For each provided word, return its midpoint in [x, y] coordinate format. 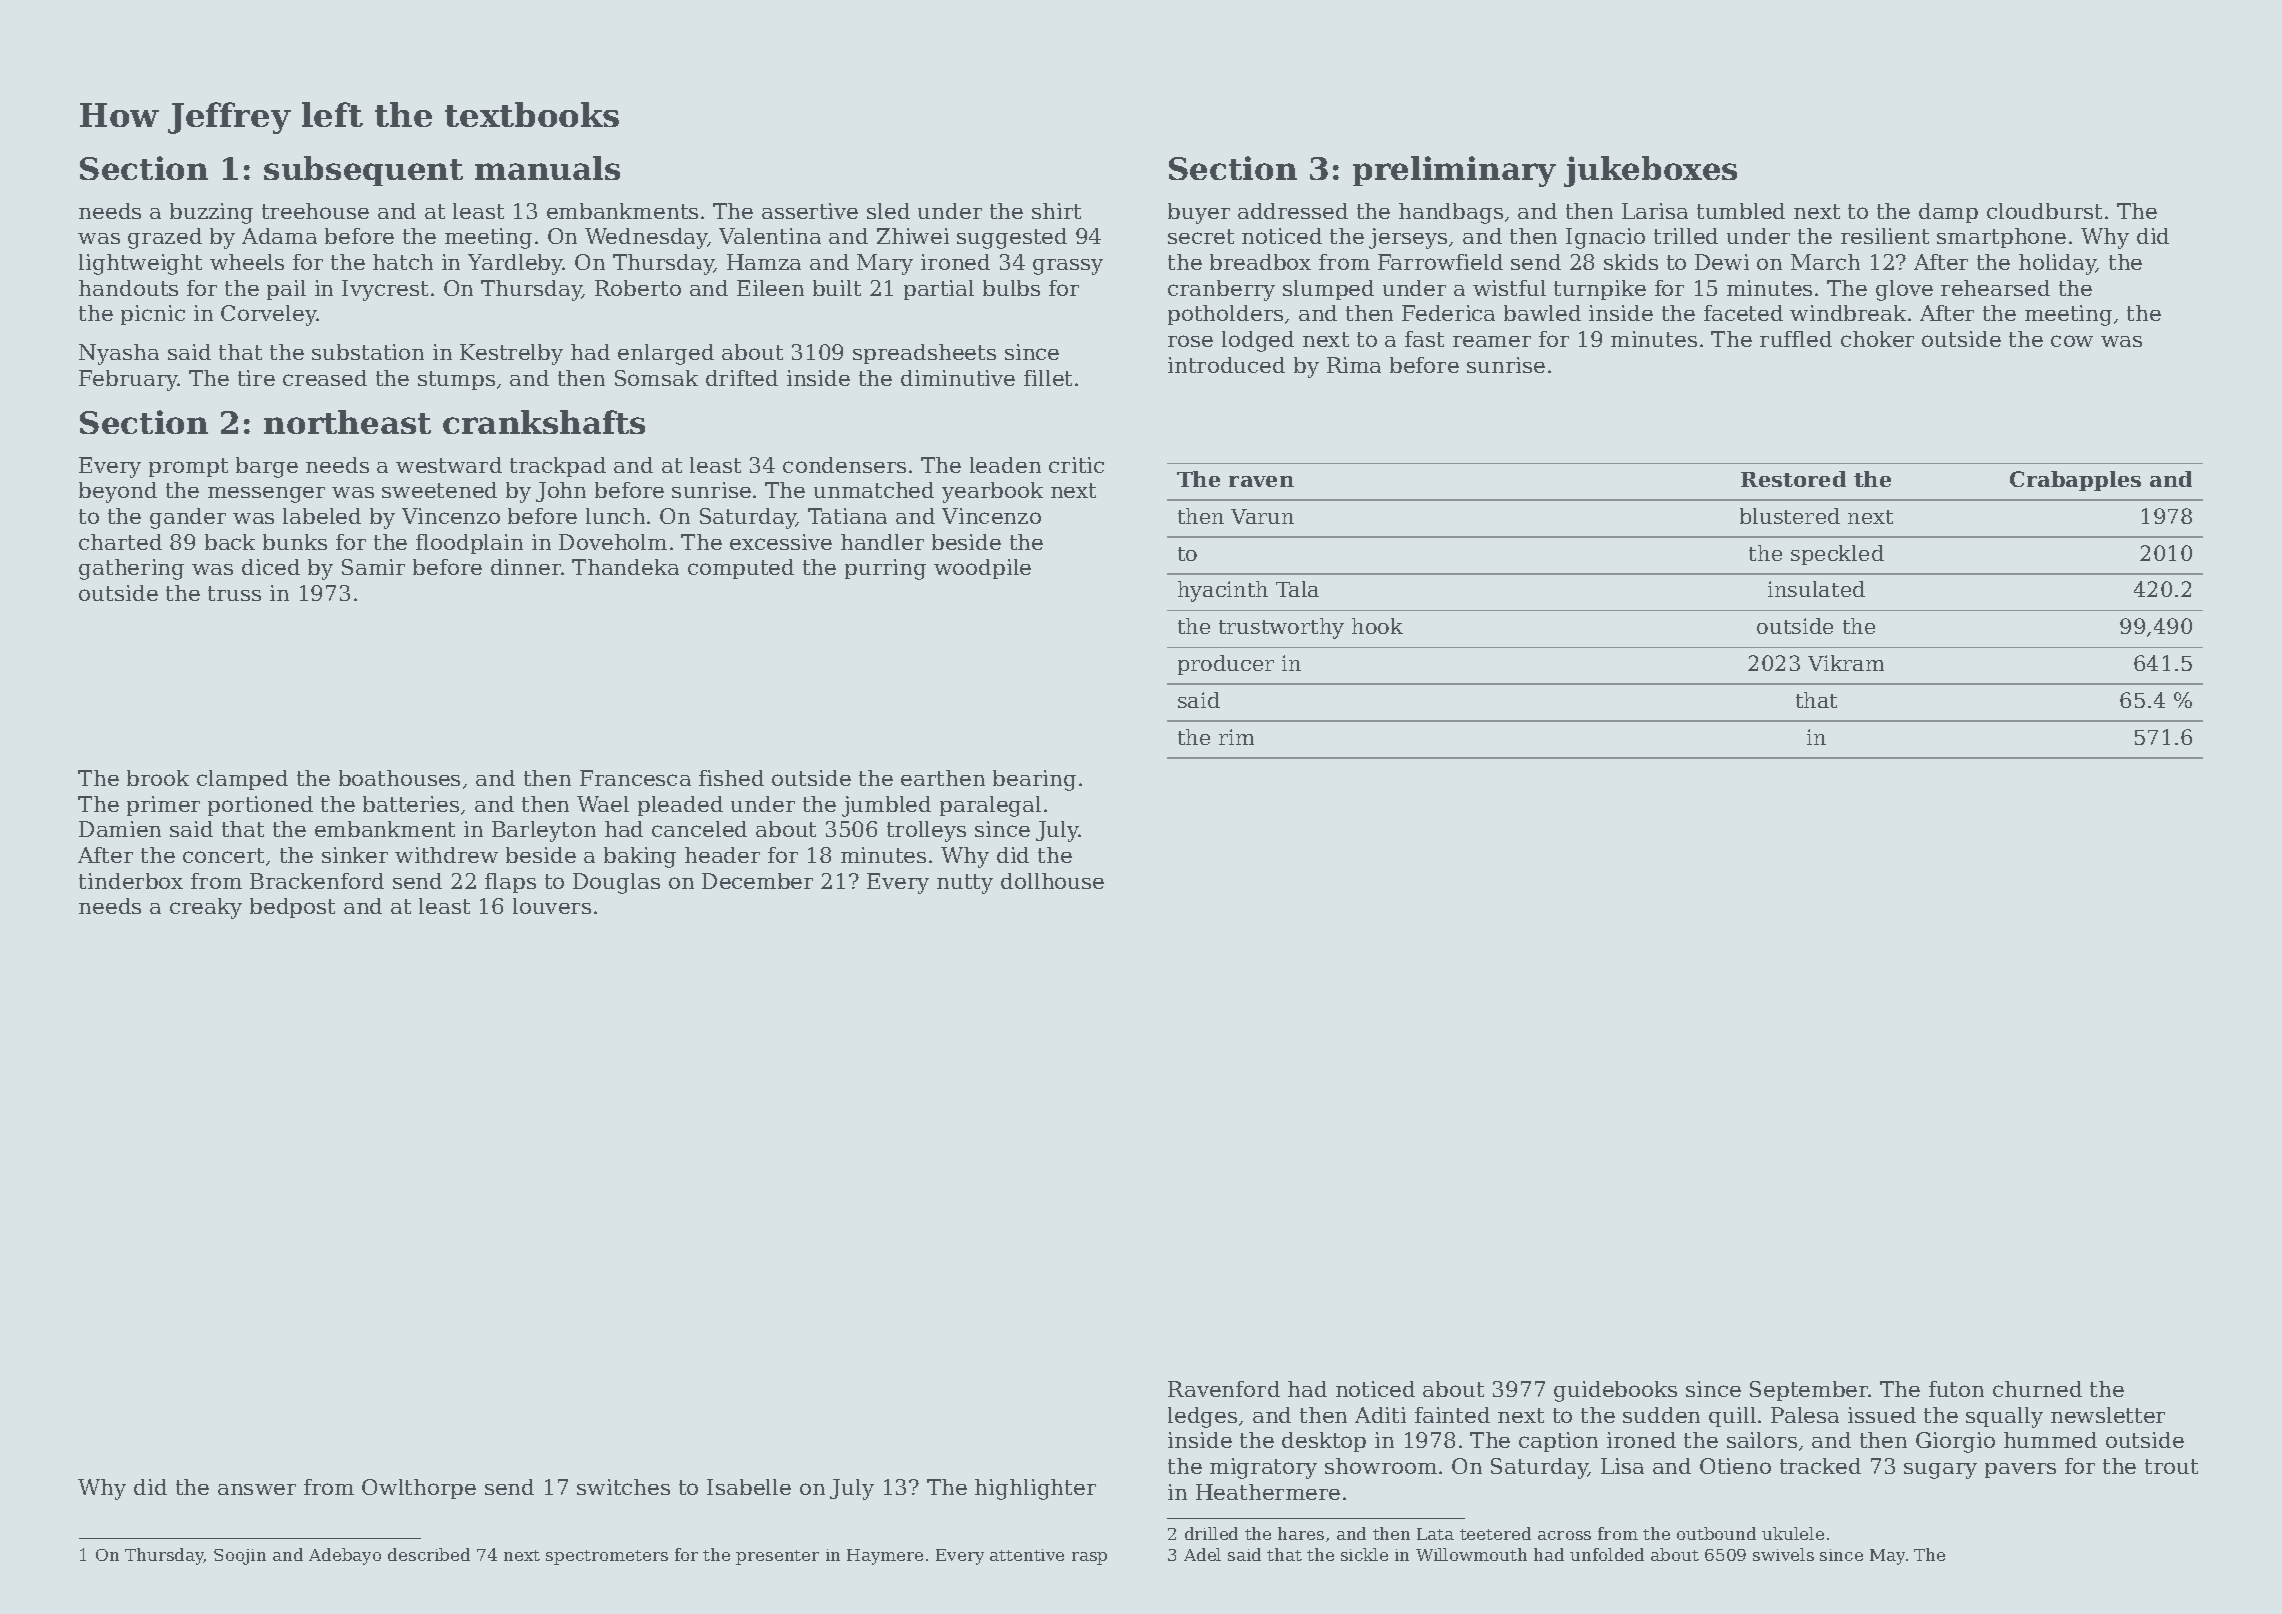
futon [1956, 1389]
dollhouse [1052, 881]
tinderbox [131, 881]
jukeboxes [1650, 171]
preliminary [1454, 171]
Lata [1435, 1534]
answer [257, 1489]
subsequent [363, 171]
